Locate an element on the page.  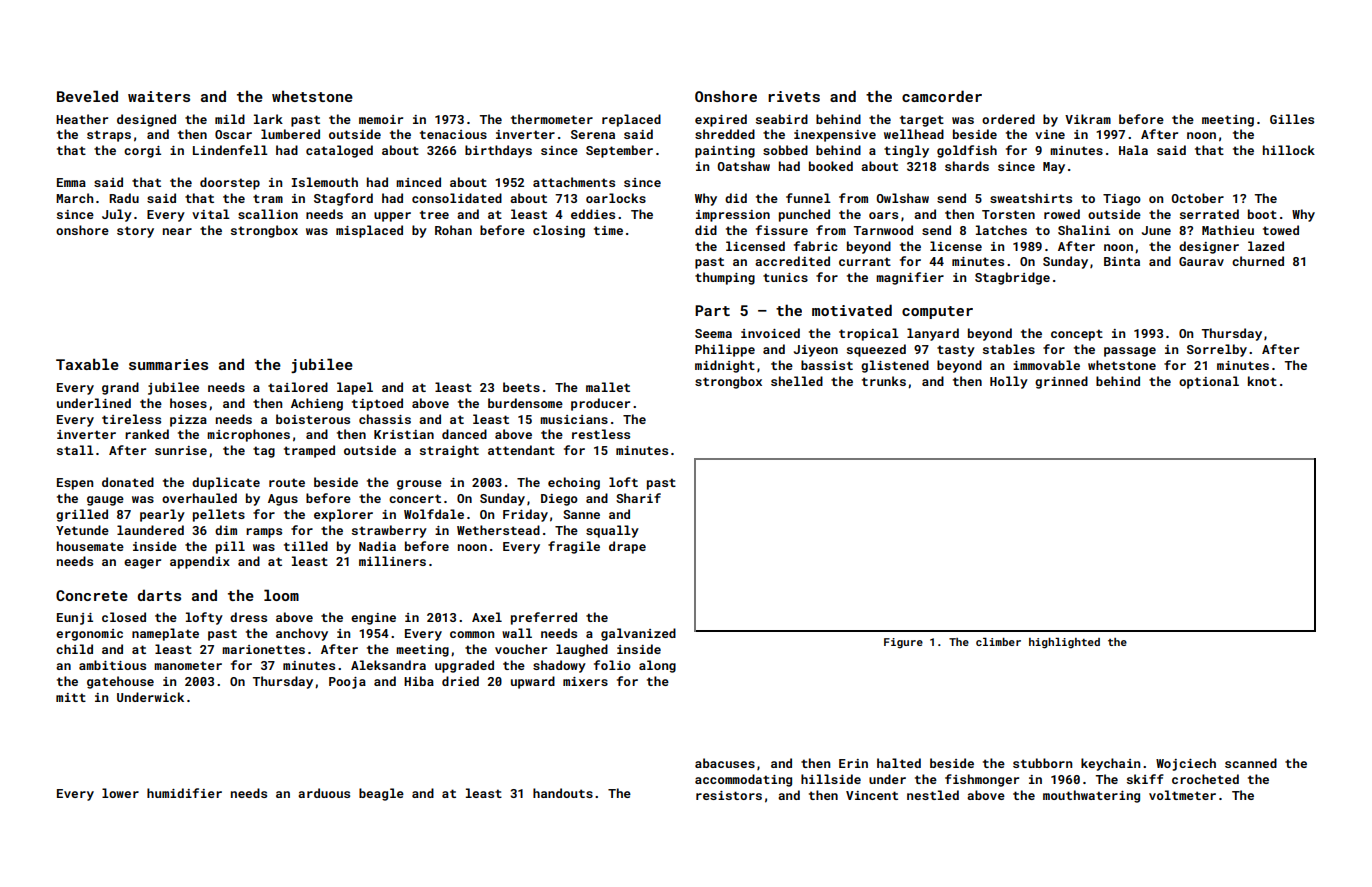
memoir is located at coordinates (381, 119).
